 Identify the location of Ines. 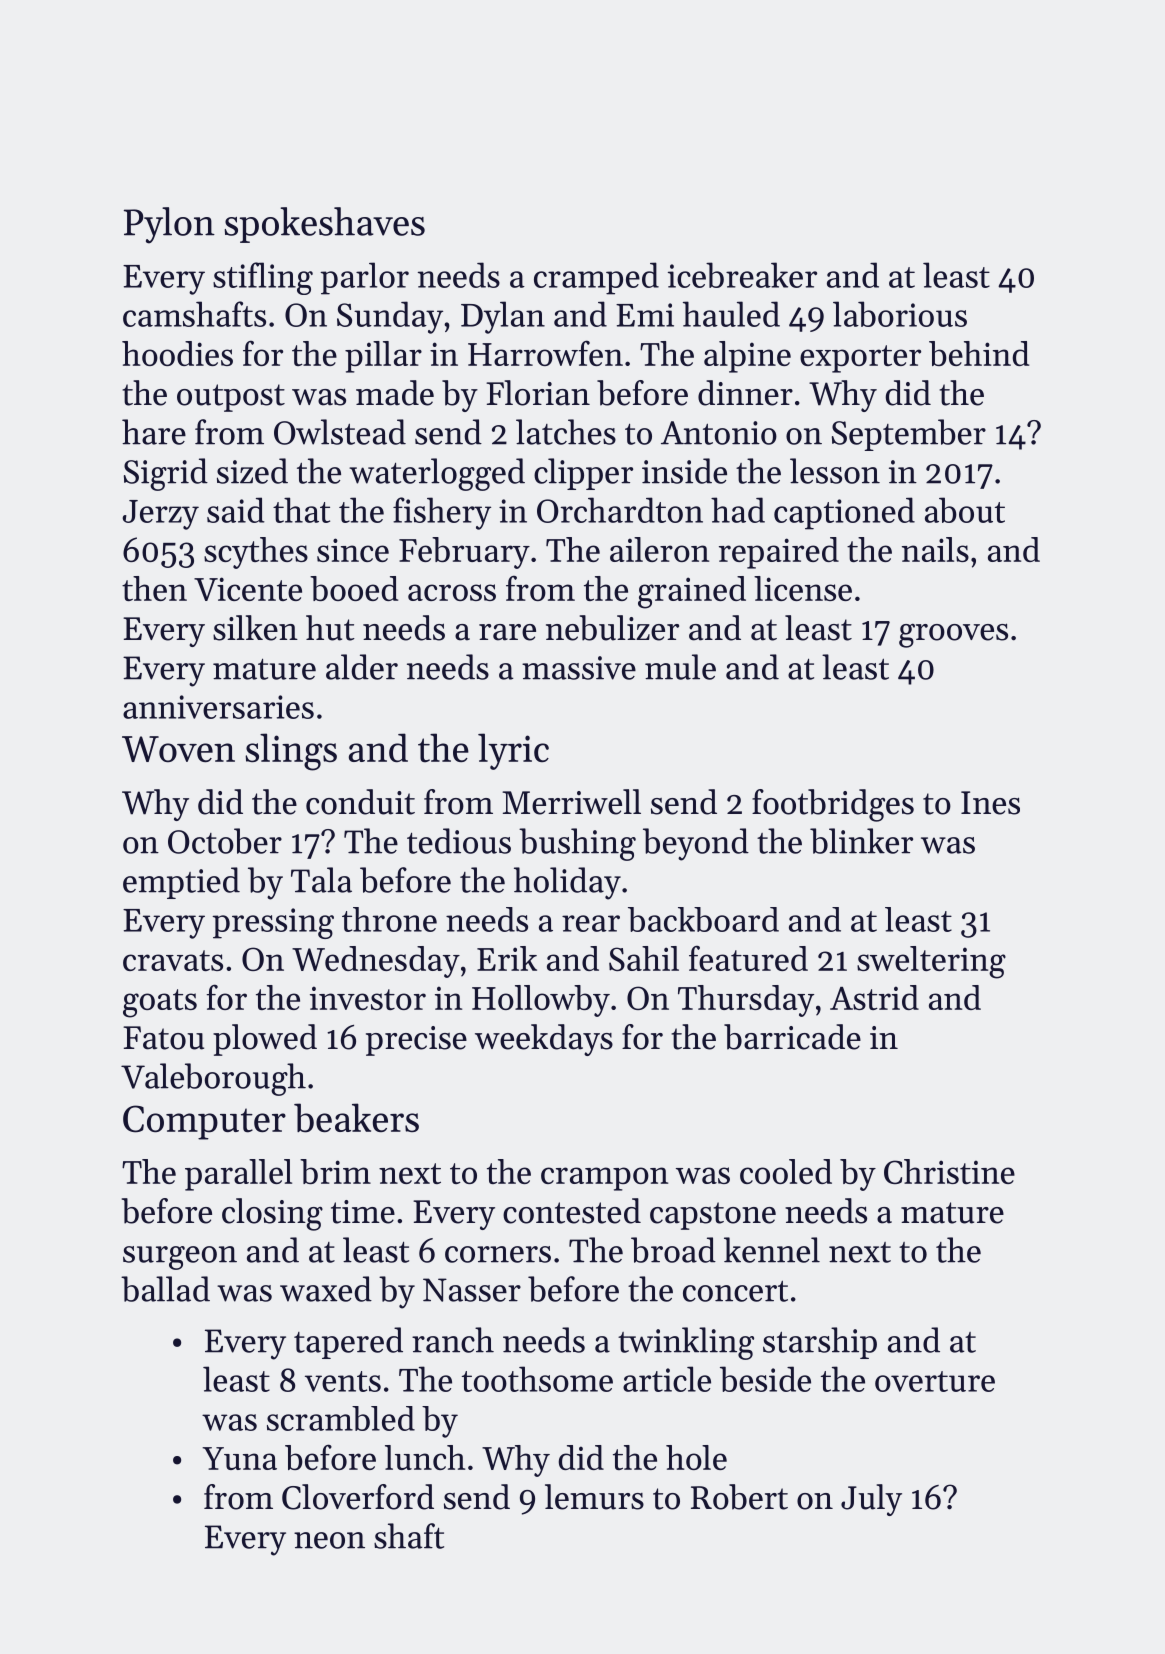
(990, 803).
